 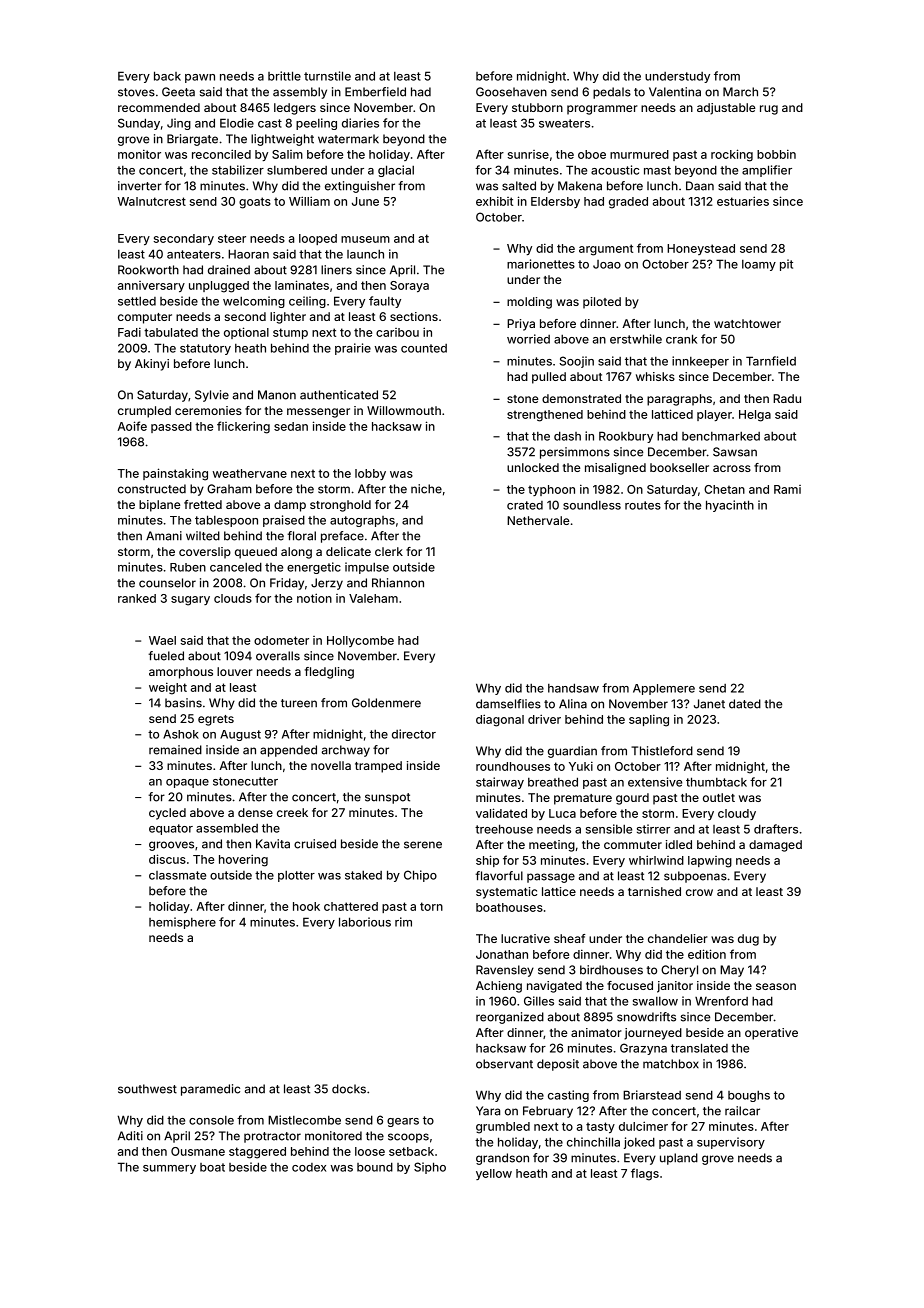 What do you see at coordinates (295, 109) in the screenshot?
I see `ledgers` at bounding box center [295, 109].
